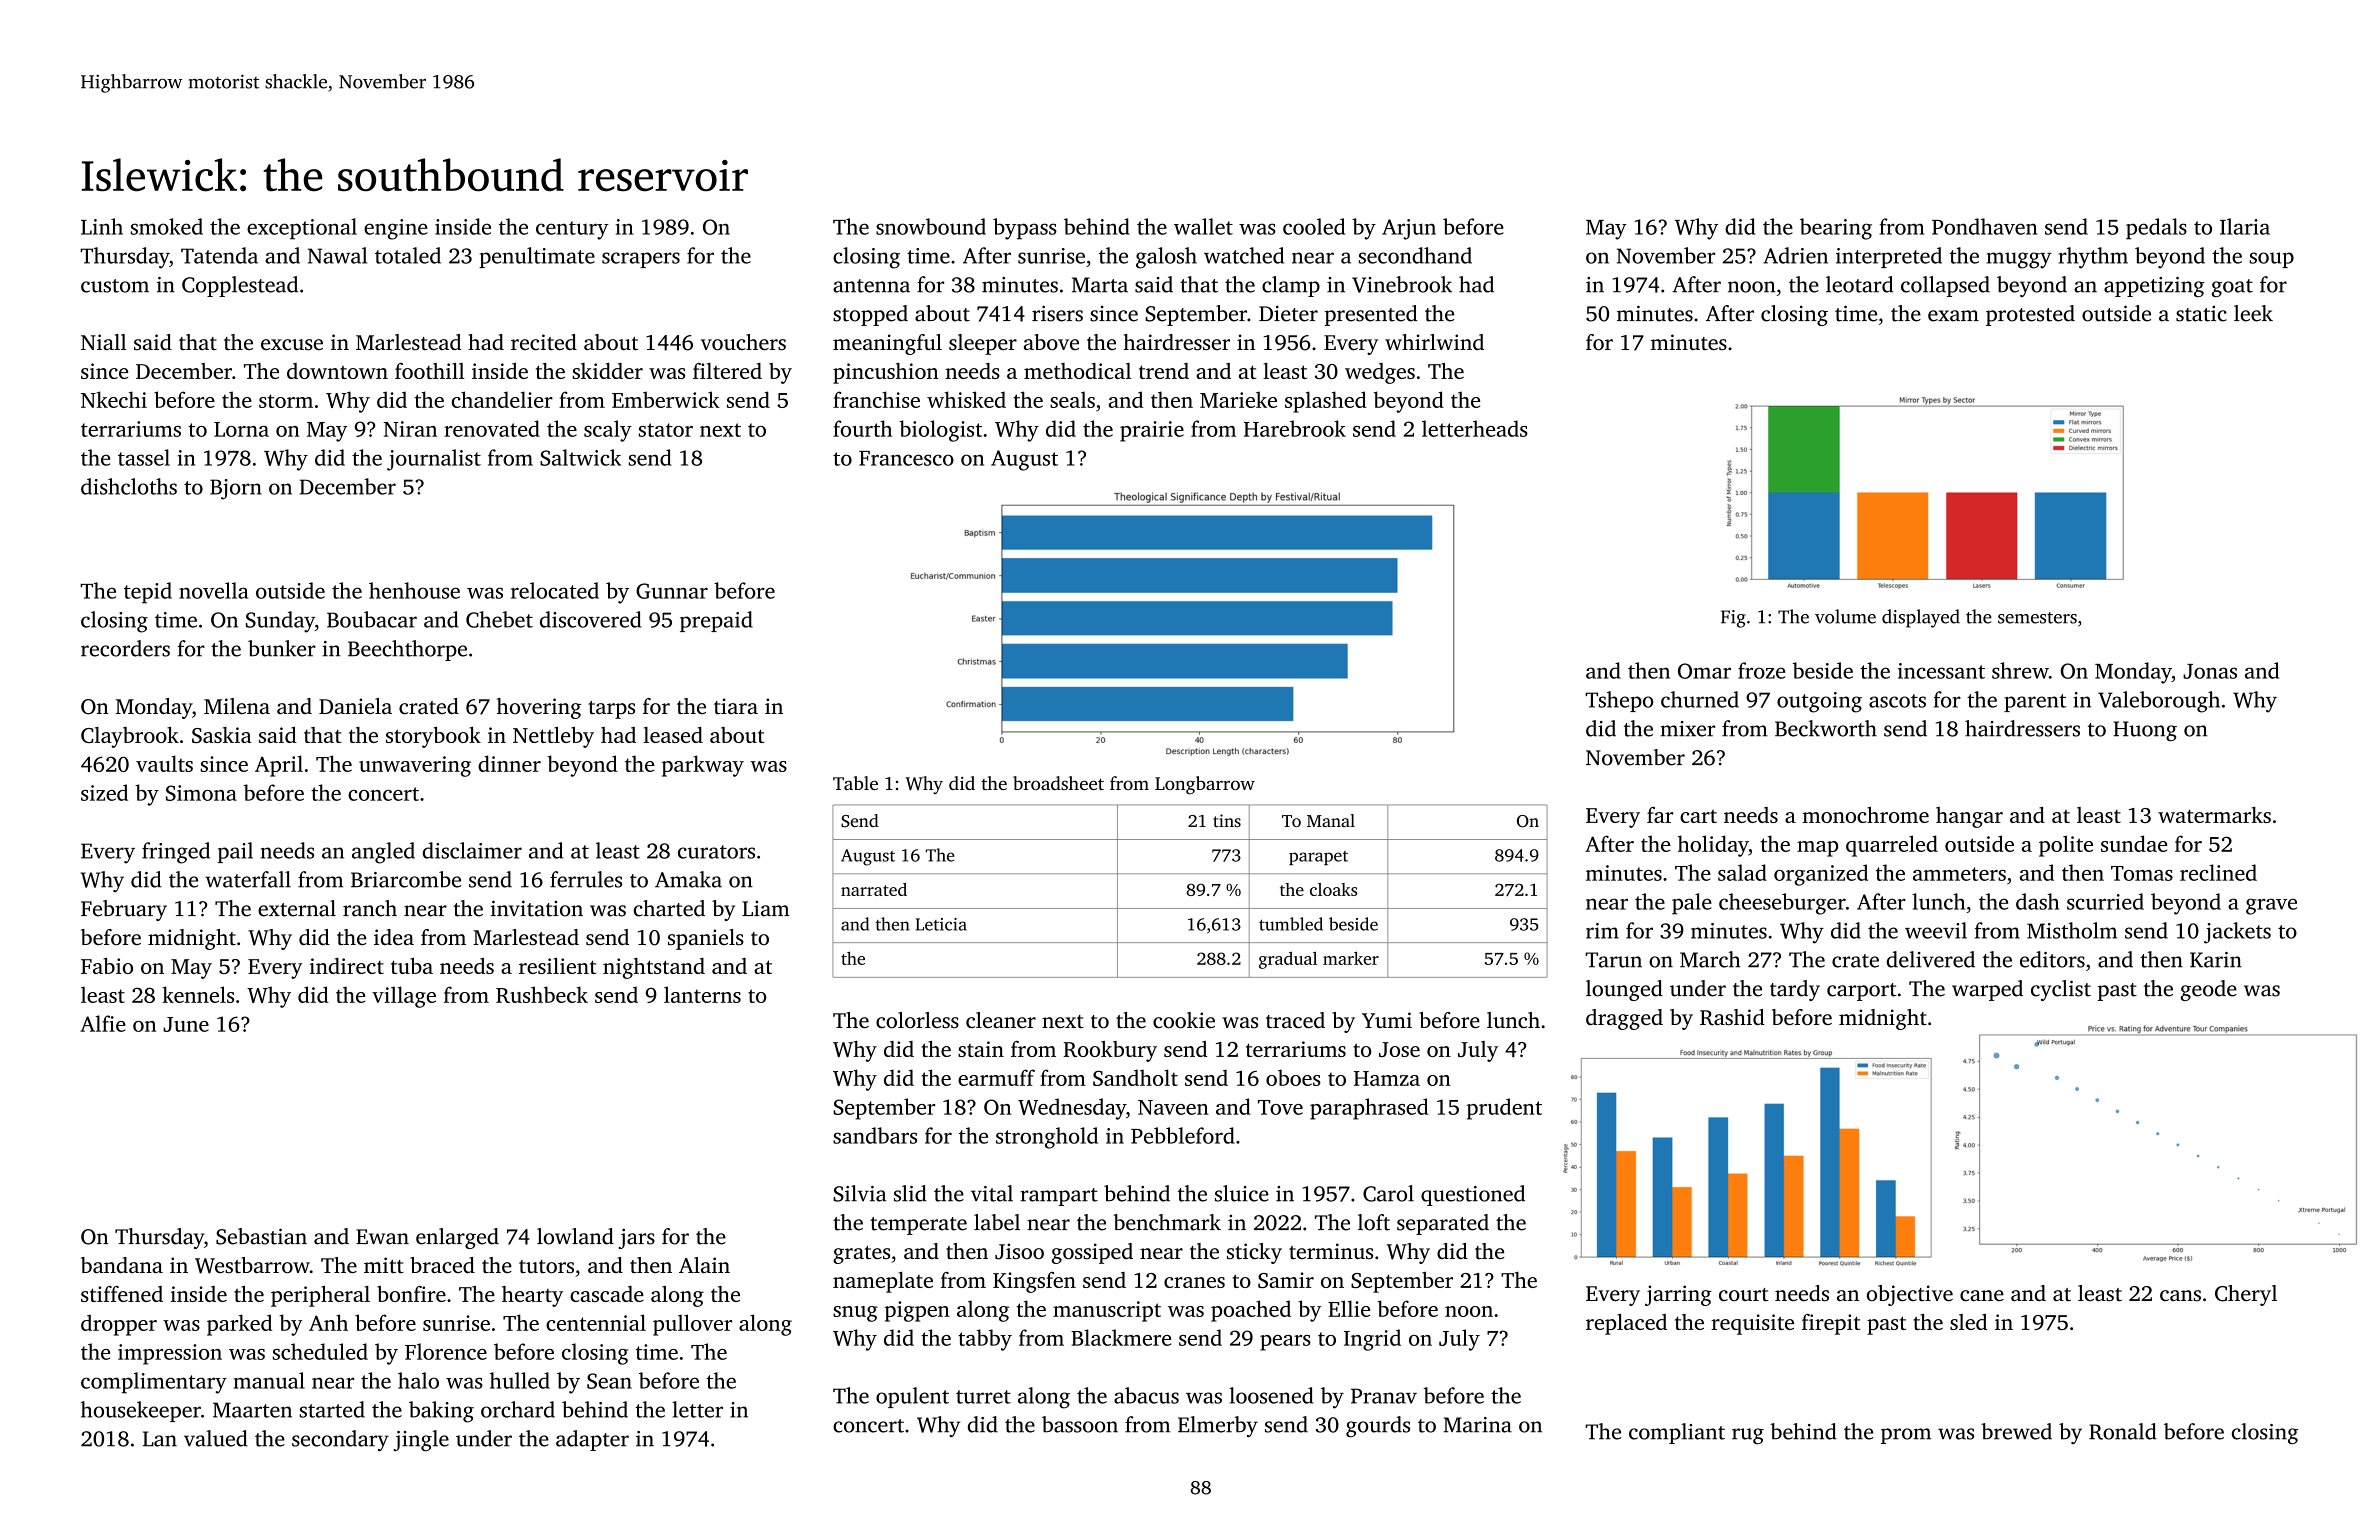 The image size is (2380, 1540). What do you see at coordinates (983, 344) in the image?
I see `sleeper` at bounding box center [983, 344].
